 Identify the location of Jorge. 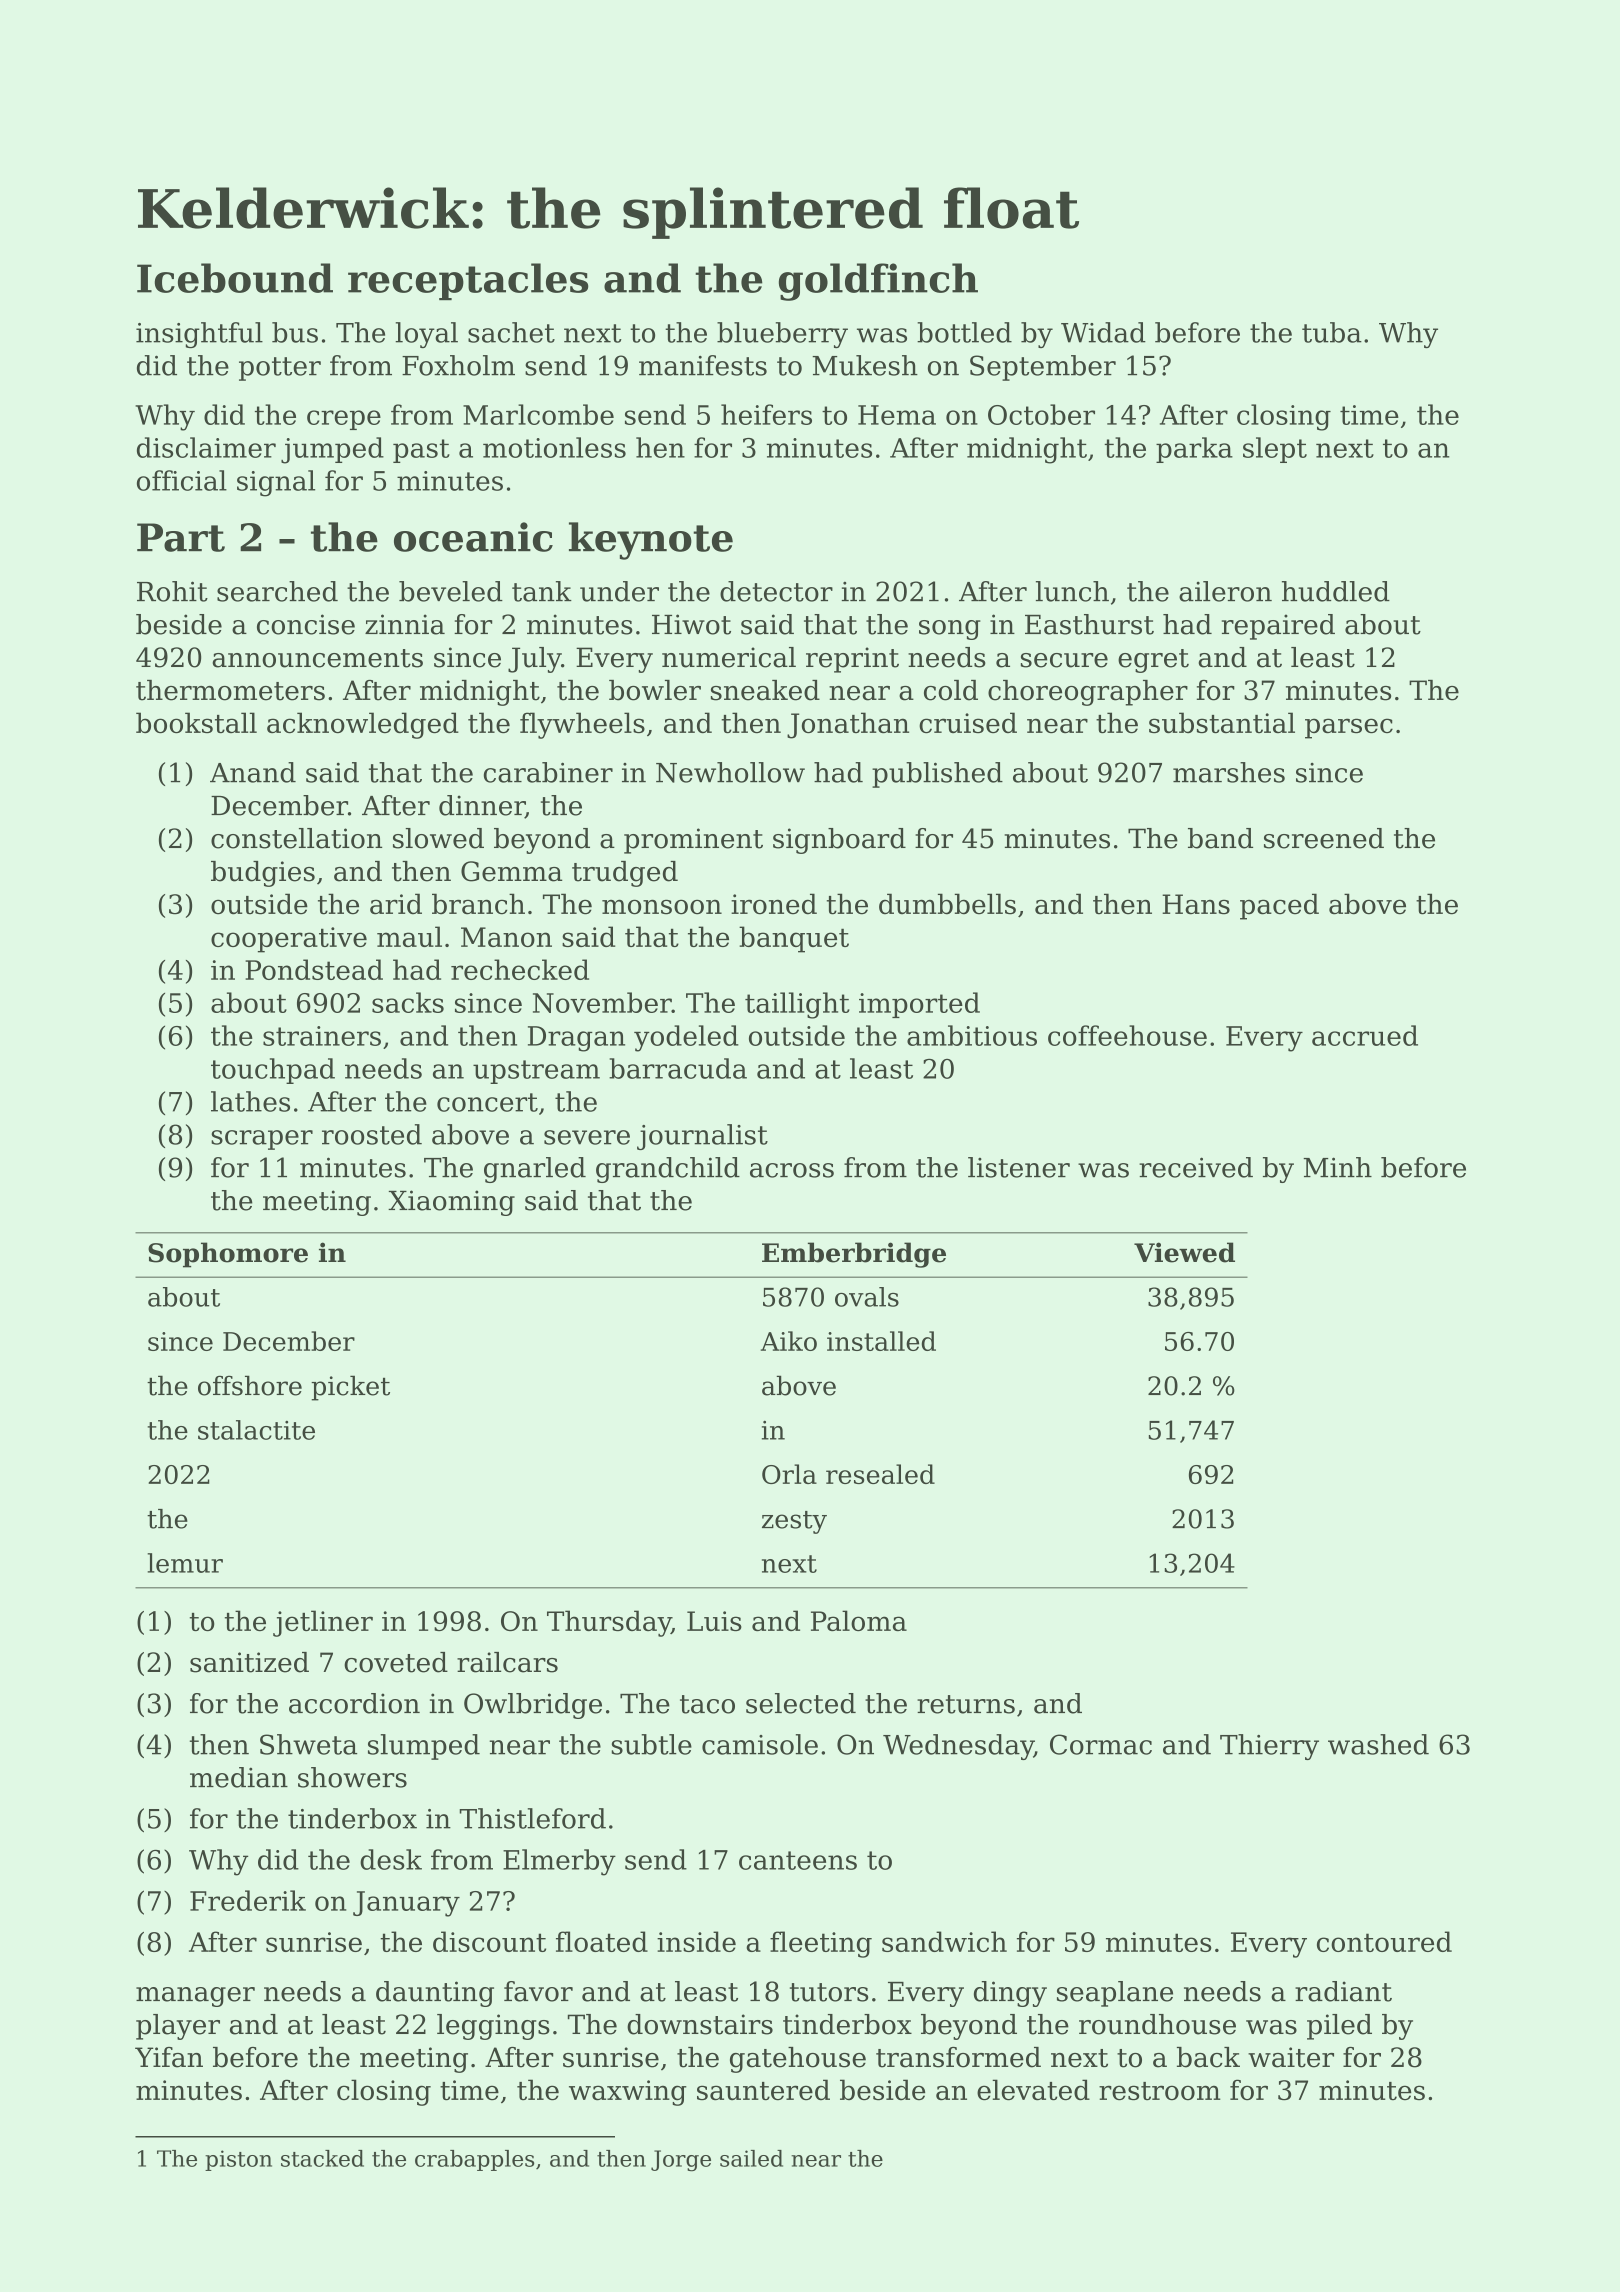
(681, 2161).
